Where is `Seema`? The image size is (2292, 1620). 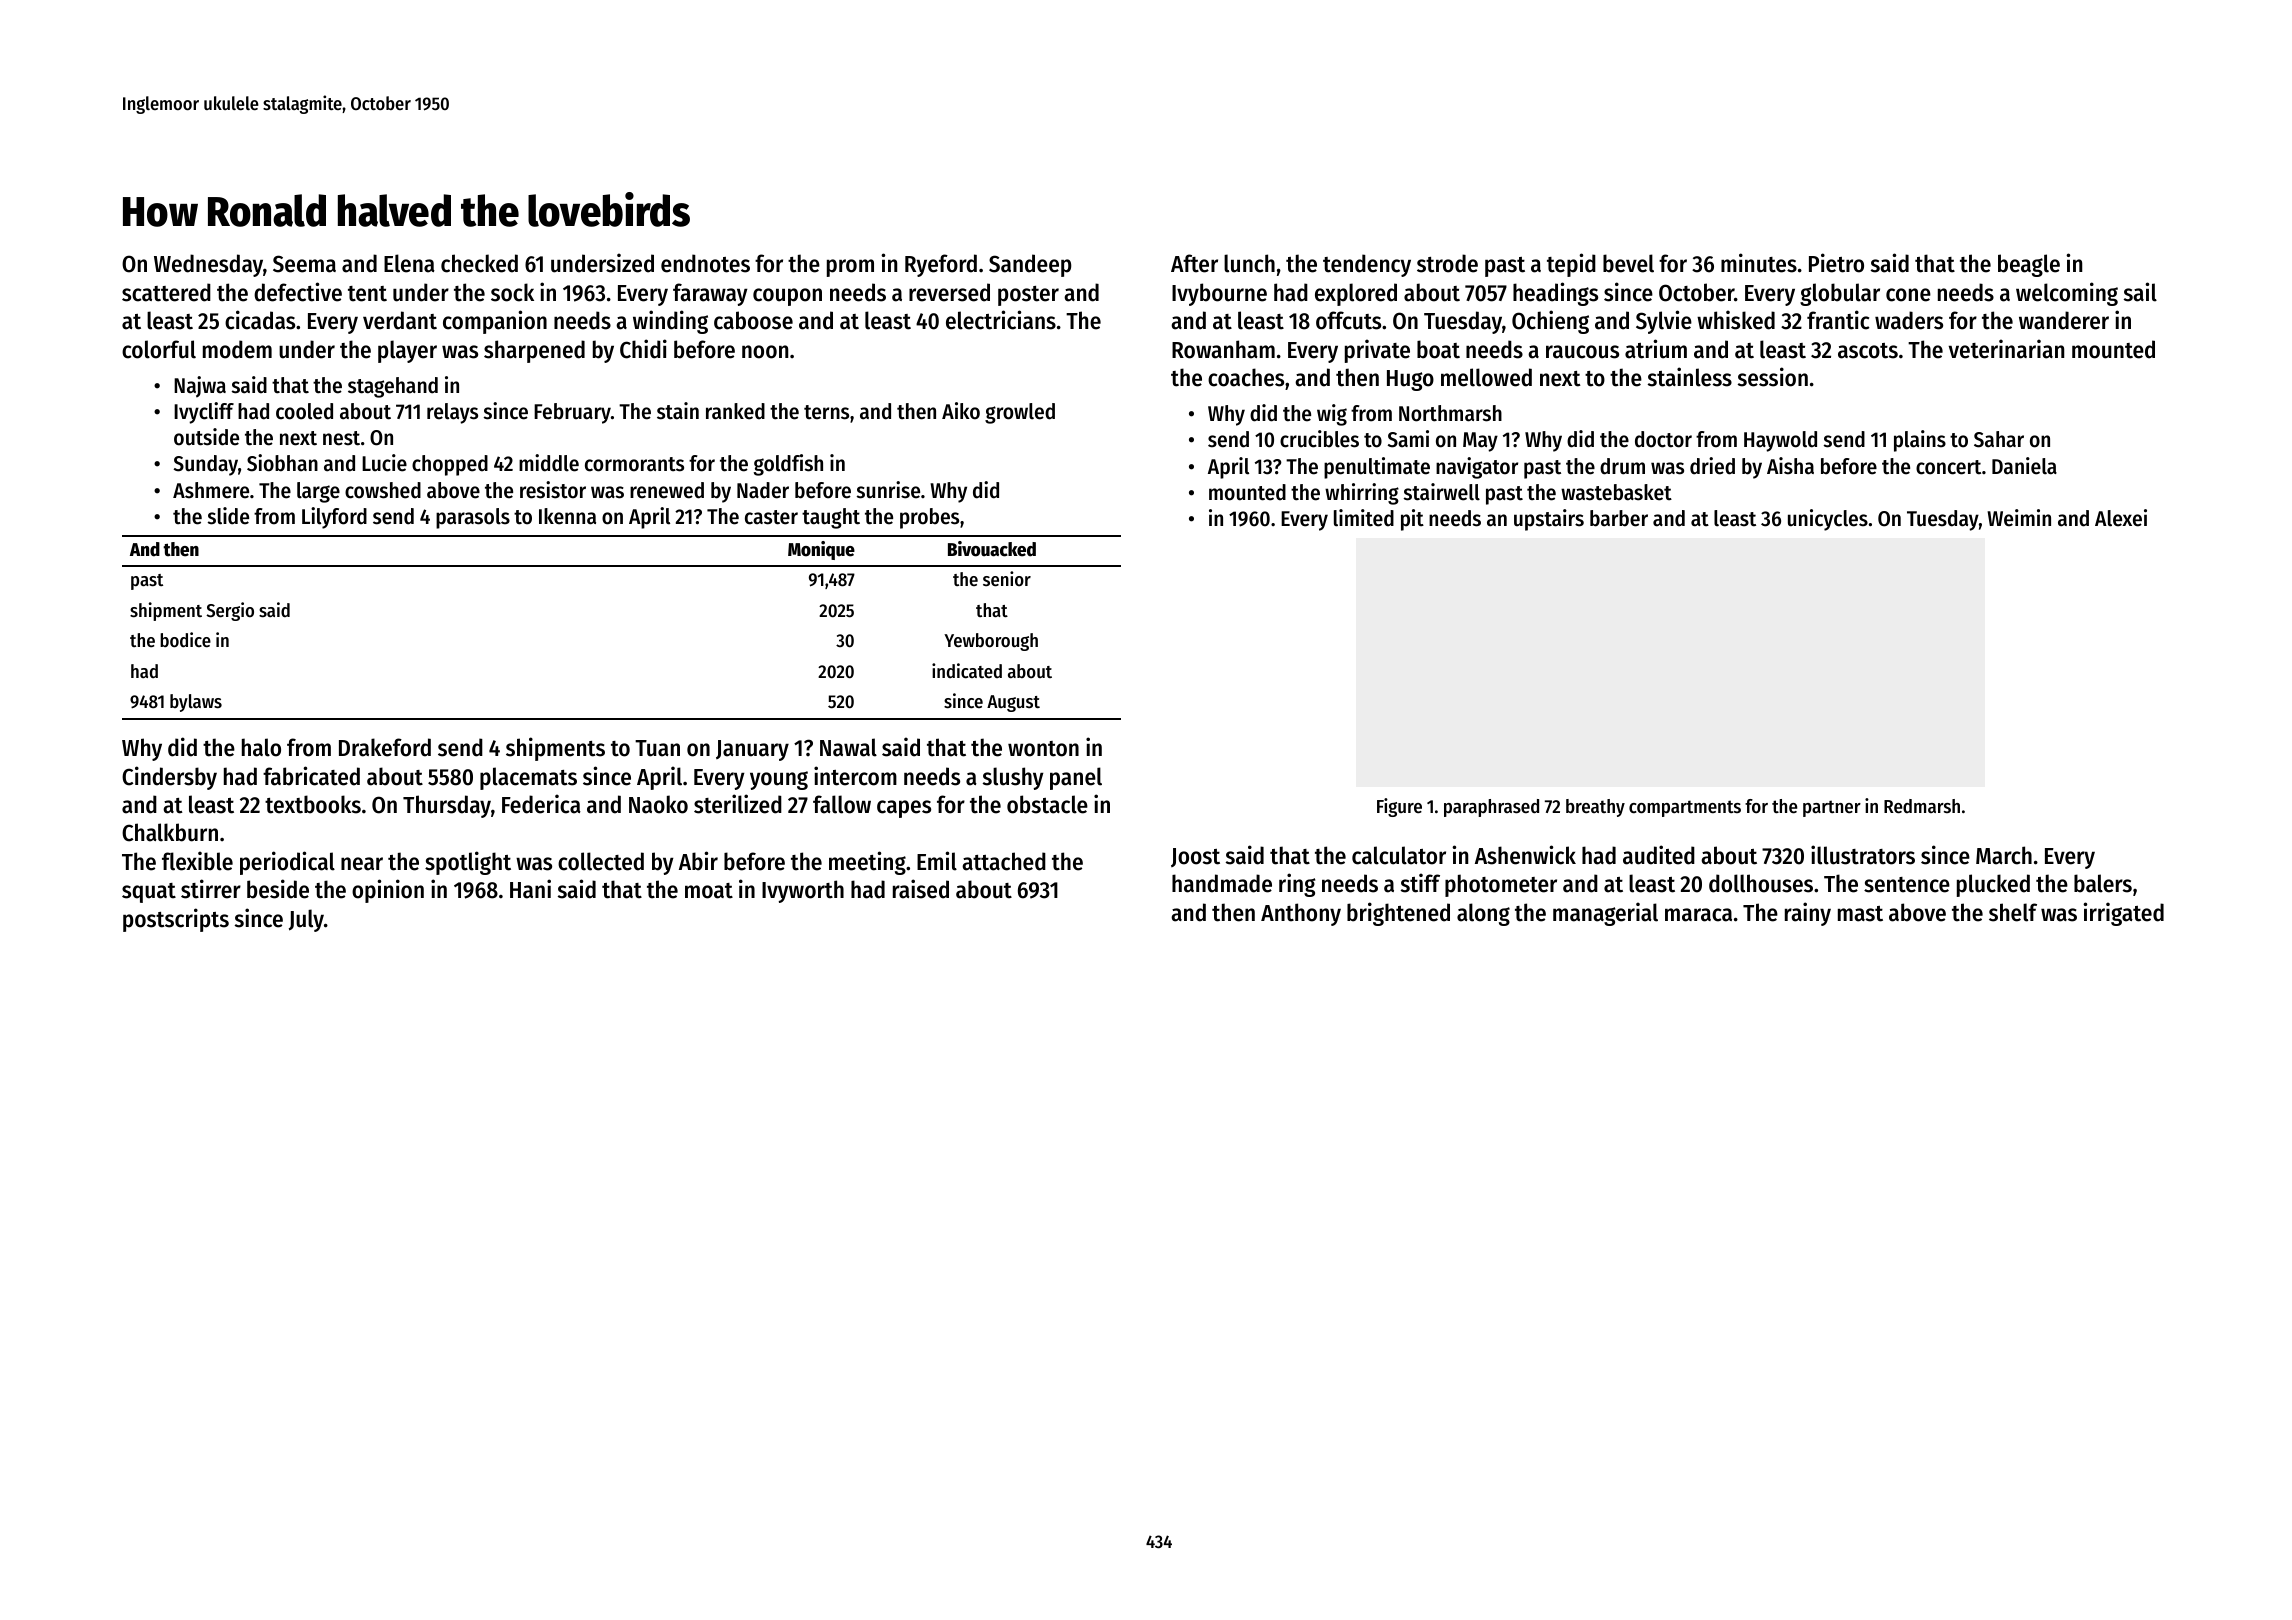
Seema is located at coordinates (304, 264).
